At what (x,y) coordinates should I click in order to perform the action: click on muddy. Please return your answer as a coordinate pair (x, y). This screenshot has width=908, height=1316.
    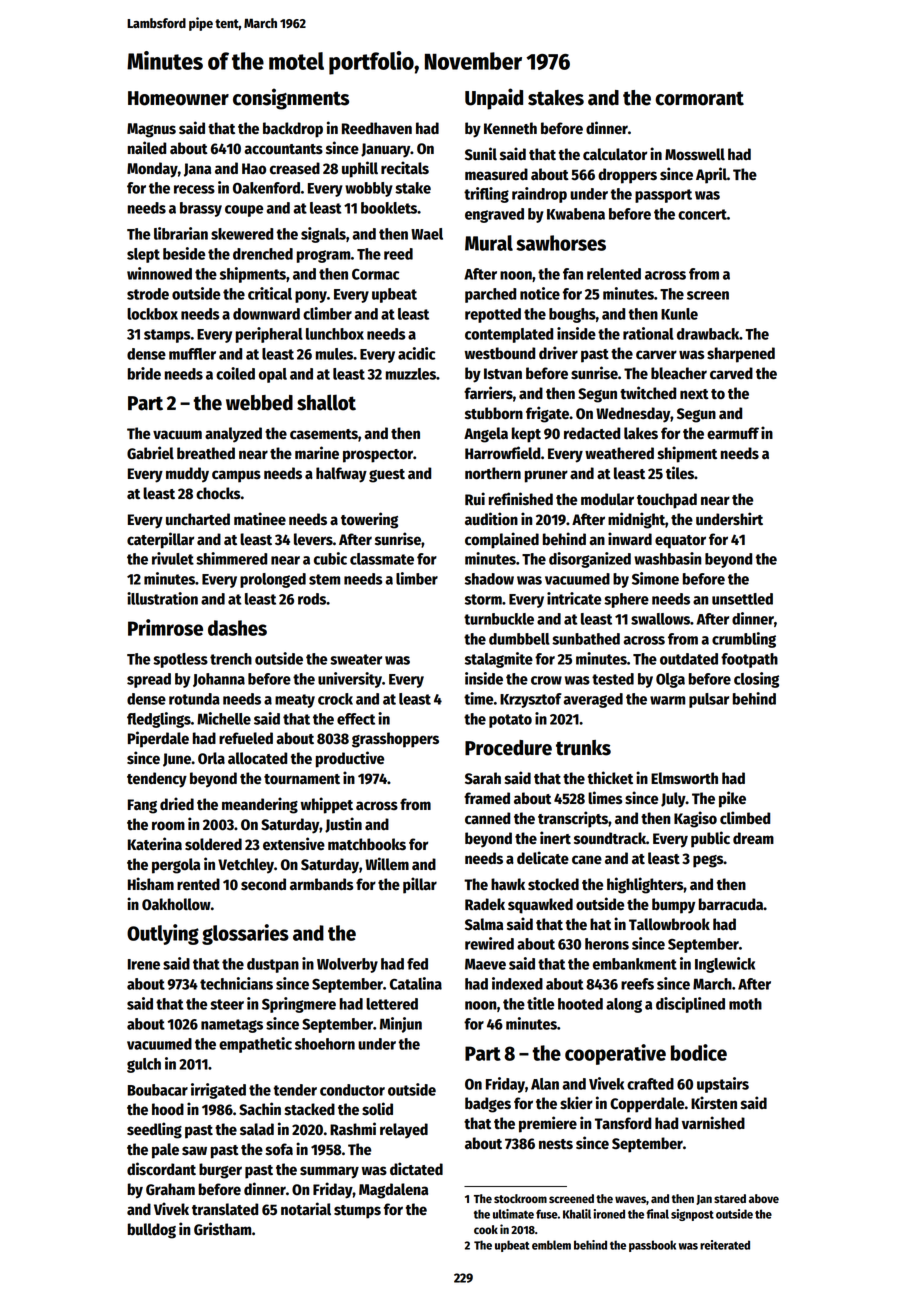
    Looking at the image, I should click on (187, 474).
